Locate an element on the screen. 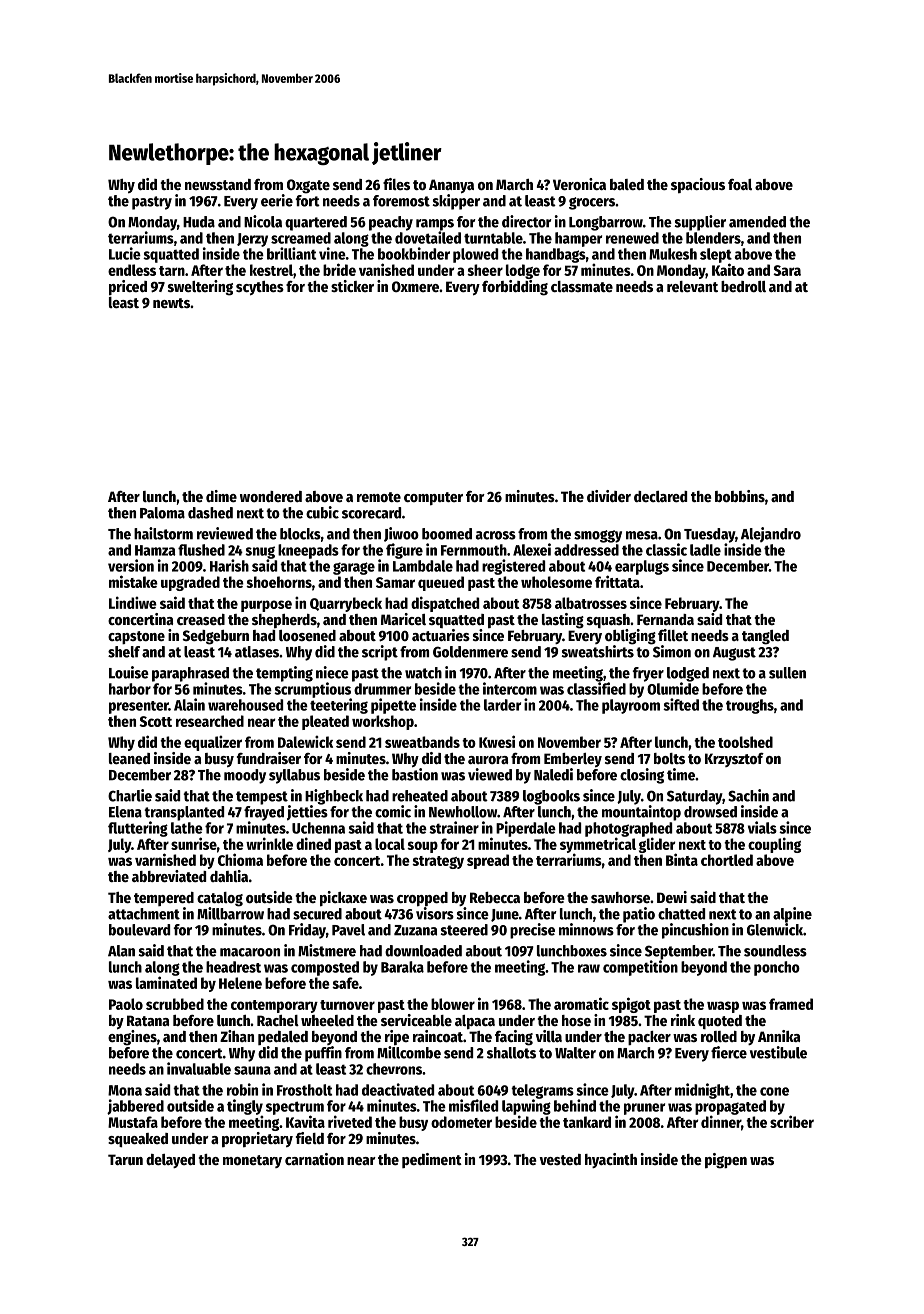 The image size is (924, 1314). Alexei is located at coordinates (532, 549).
